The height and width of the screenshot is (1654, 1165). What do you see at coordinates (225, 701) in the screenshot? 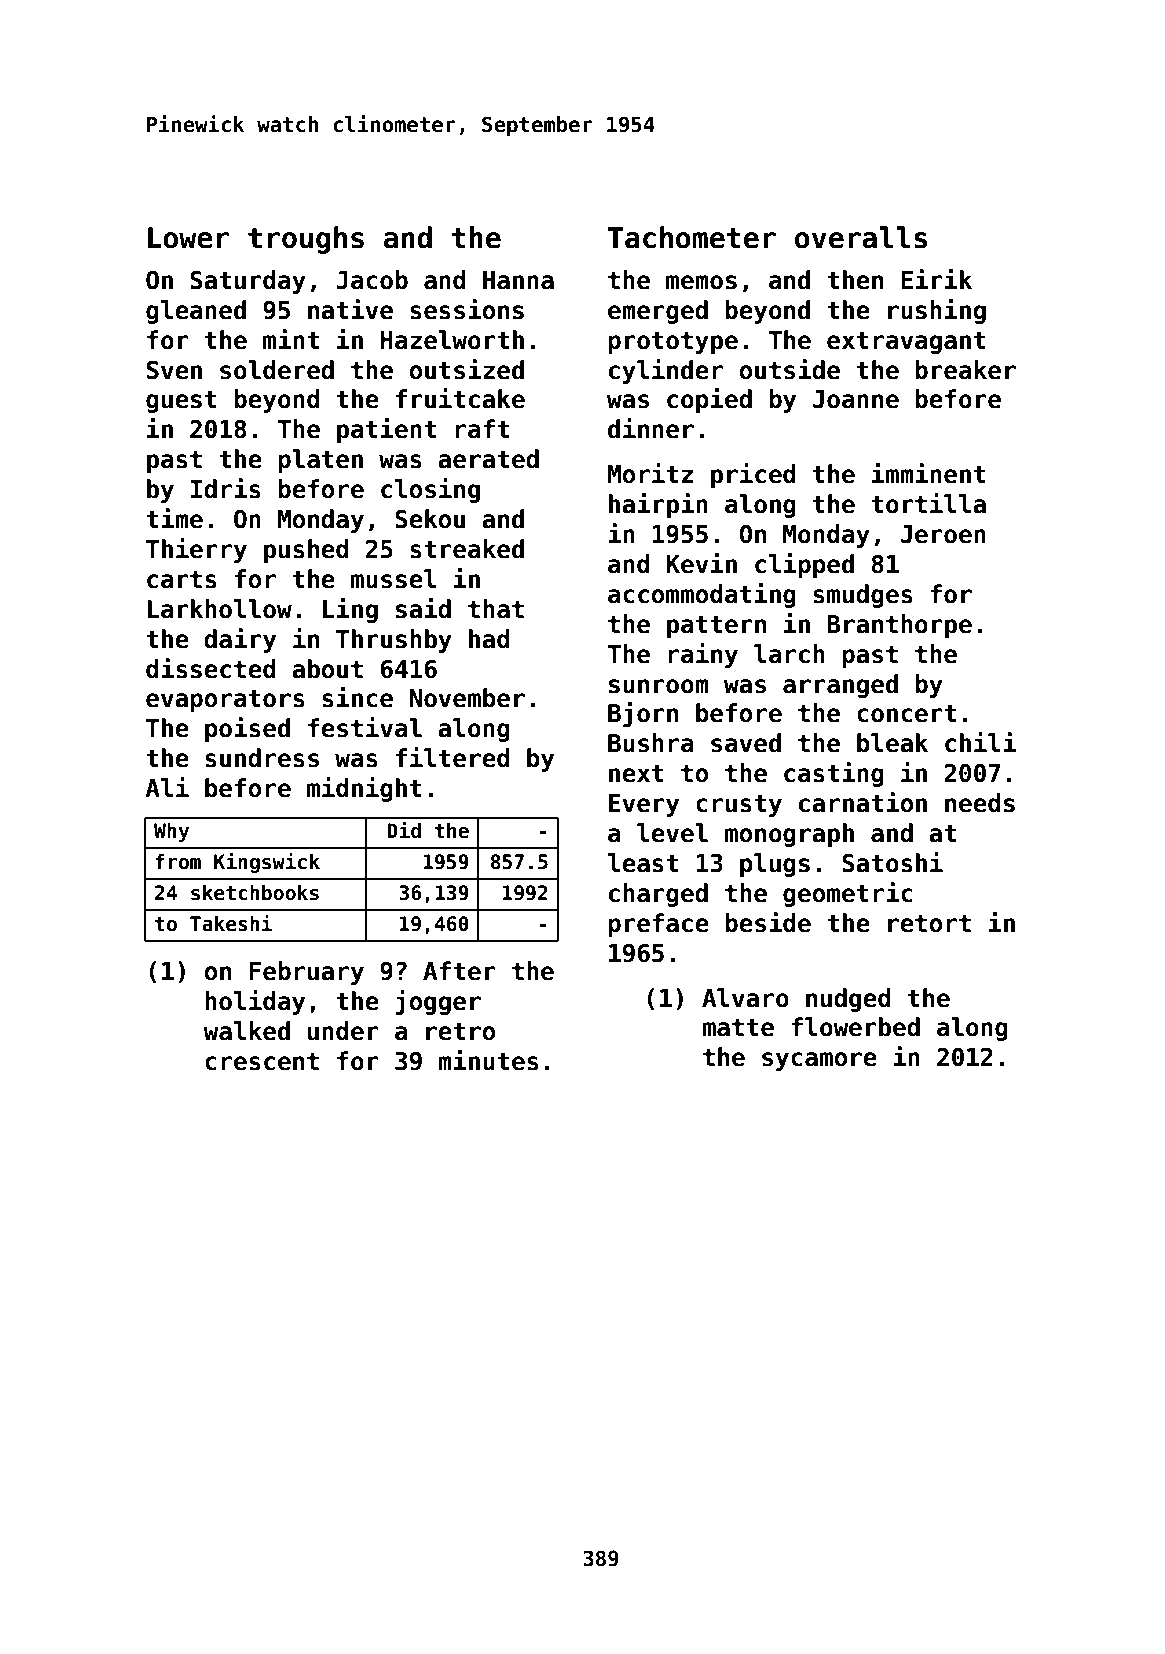
I see `evaporators` at bounding box center [225, 701].
